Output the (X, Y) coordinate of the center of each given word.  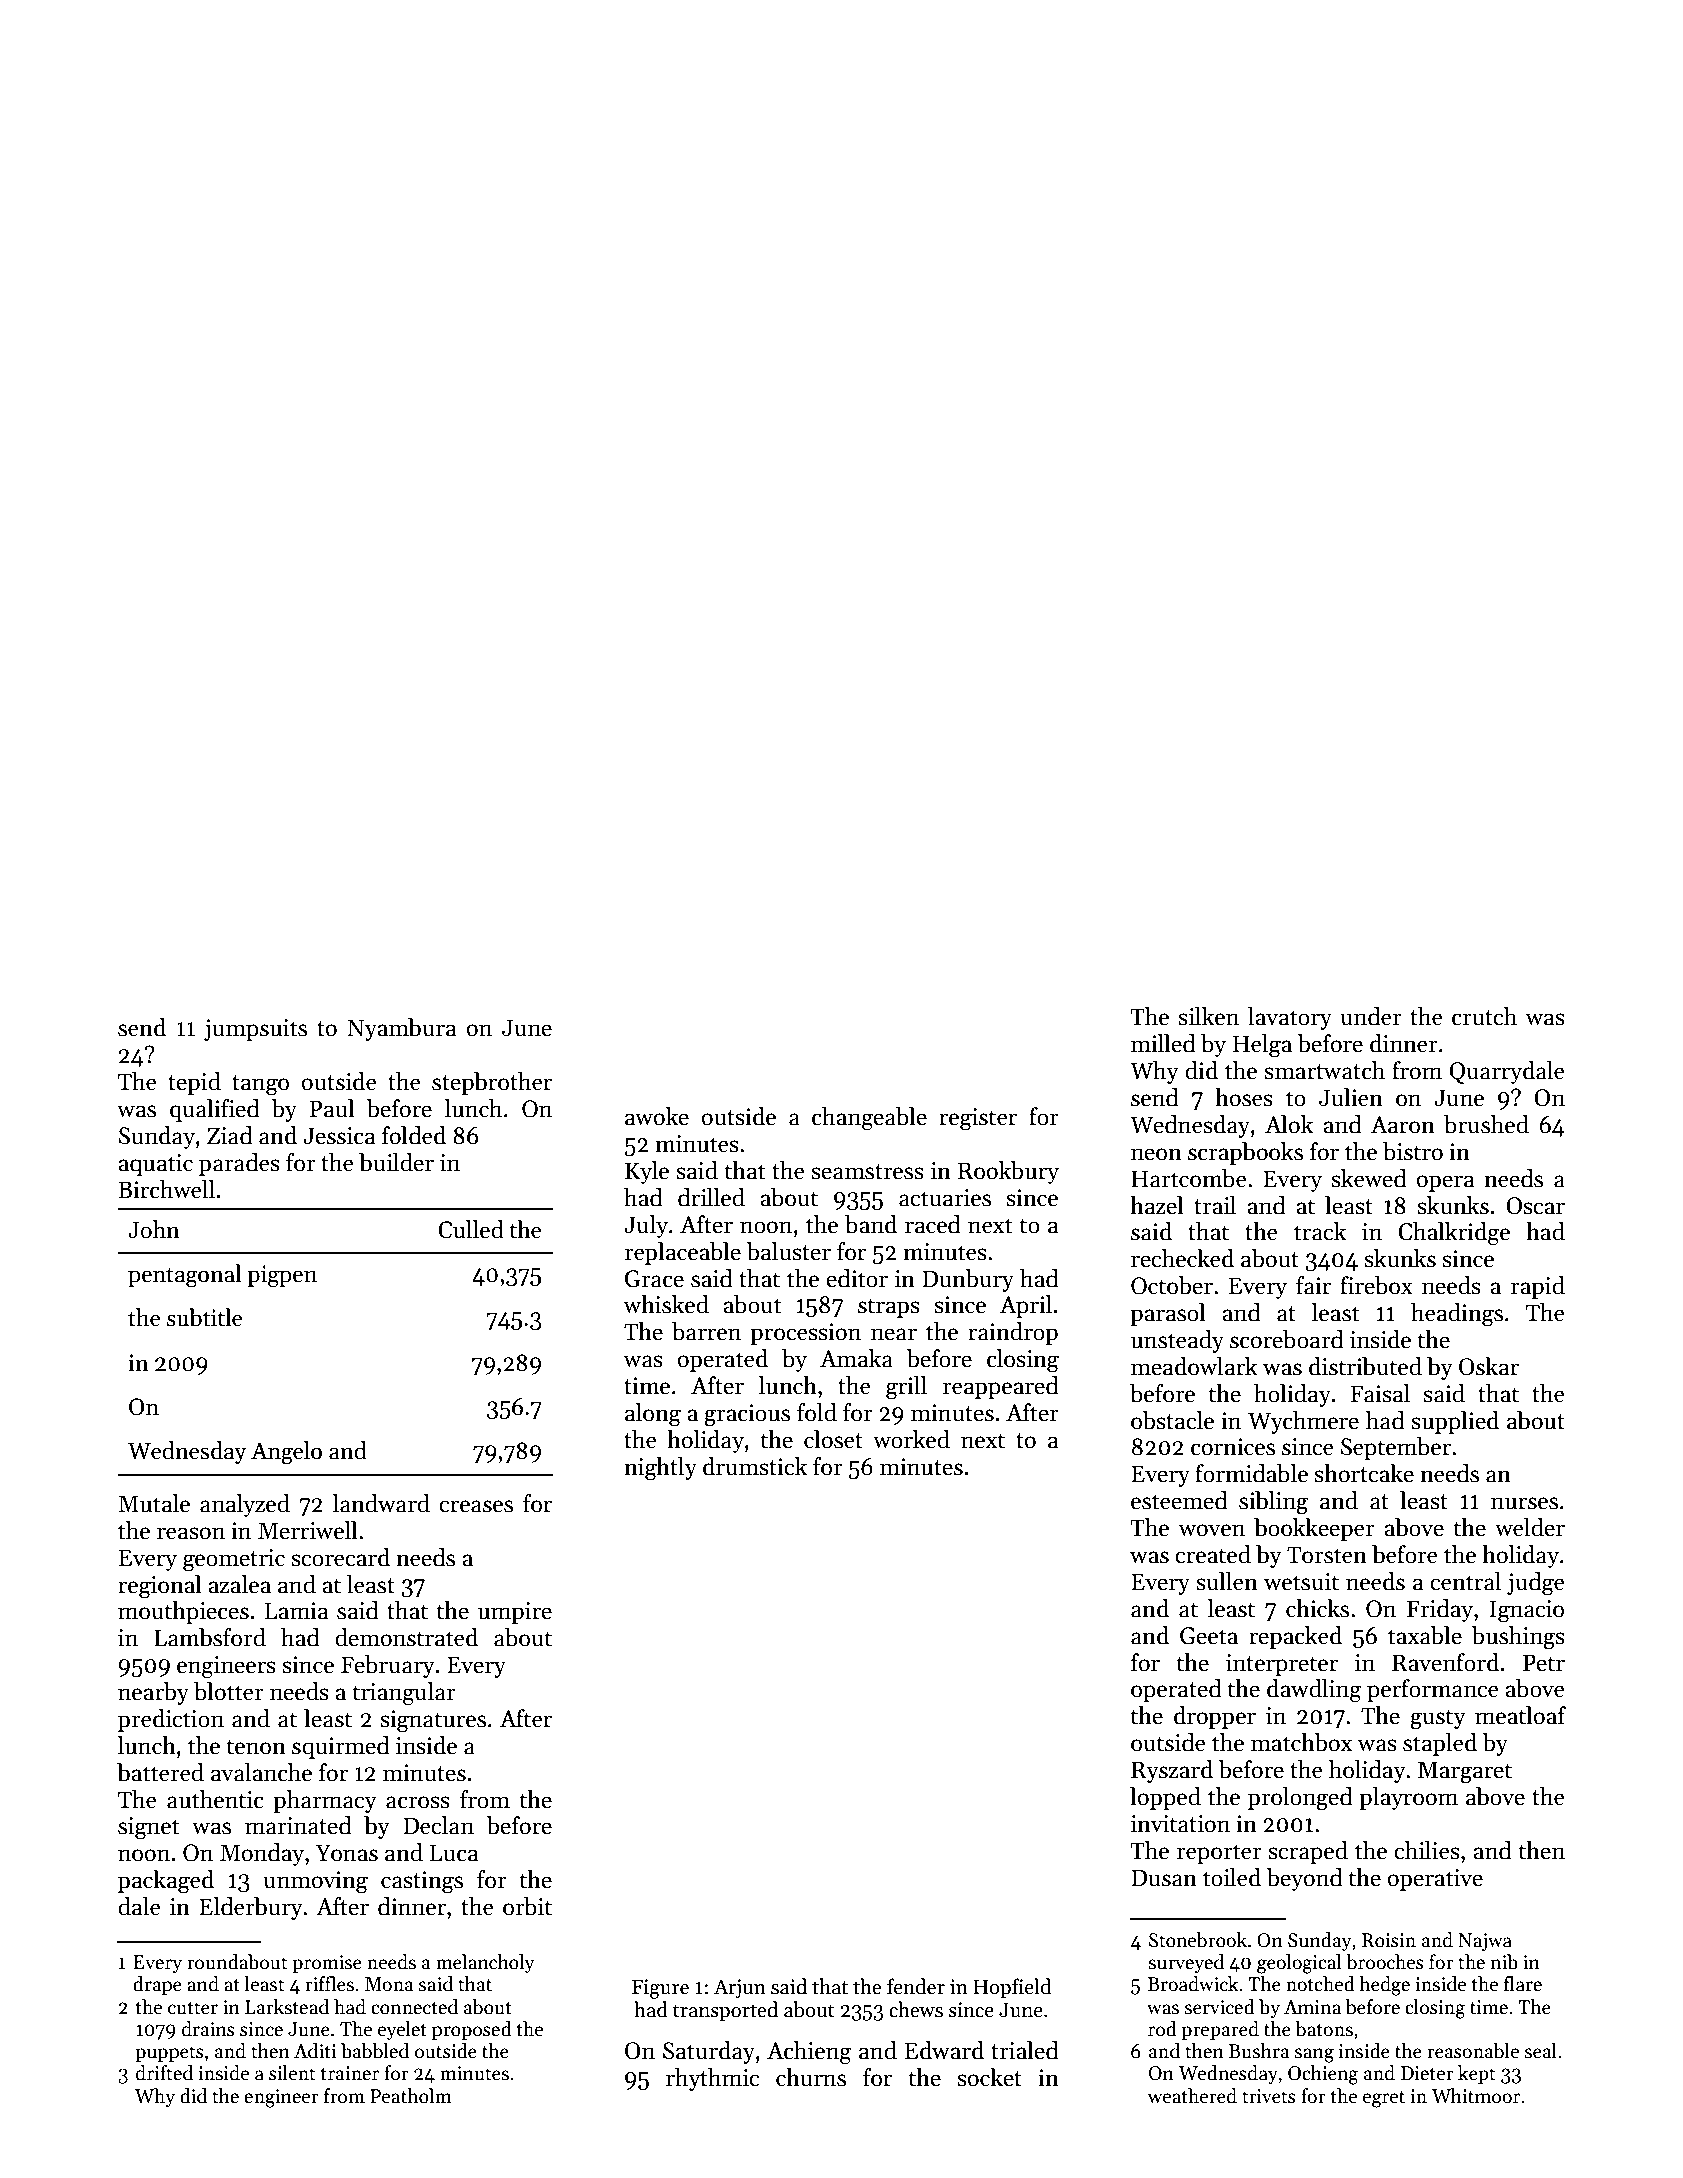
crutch (1484, 1016)
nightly (660, 1469)
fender (916, 1986)
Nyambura (402, 1029)
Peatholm (411, 2096)
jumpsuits (255, 1030)
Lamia (297, 1611)
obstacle (1172, 1420)
